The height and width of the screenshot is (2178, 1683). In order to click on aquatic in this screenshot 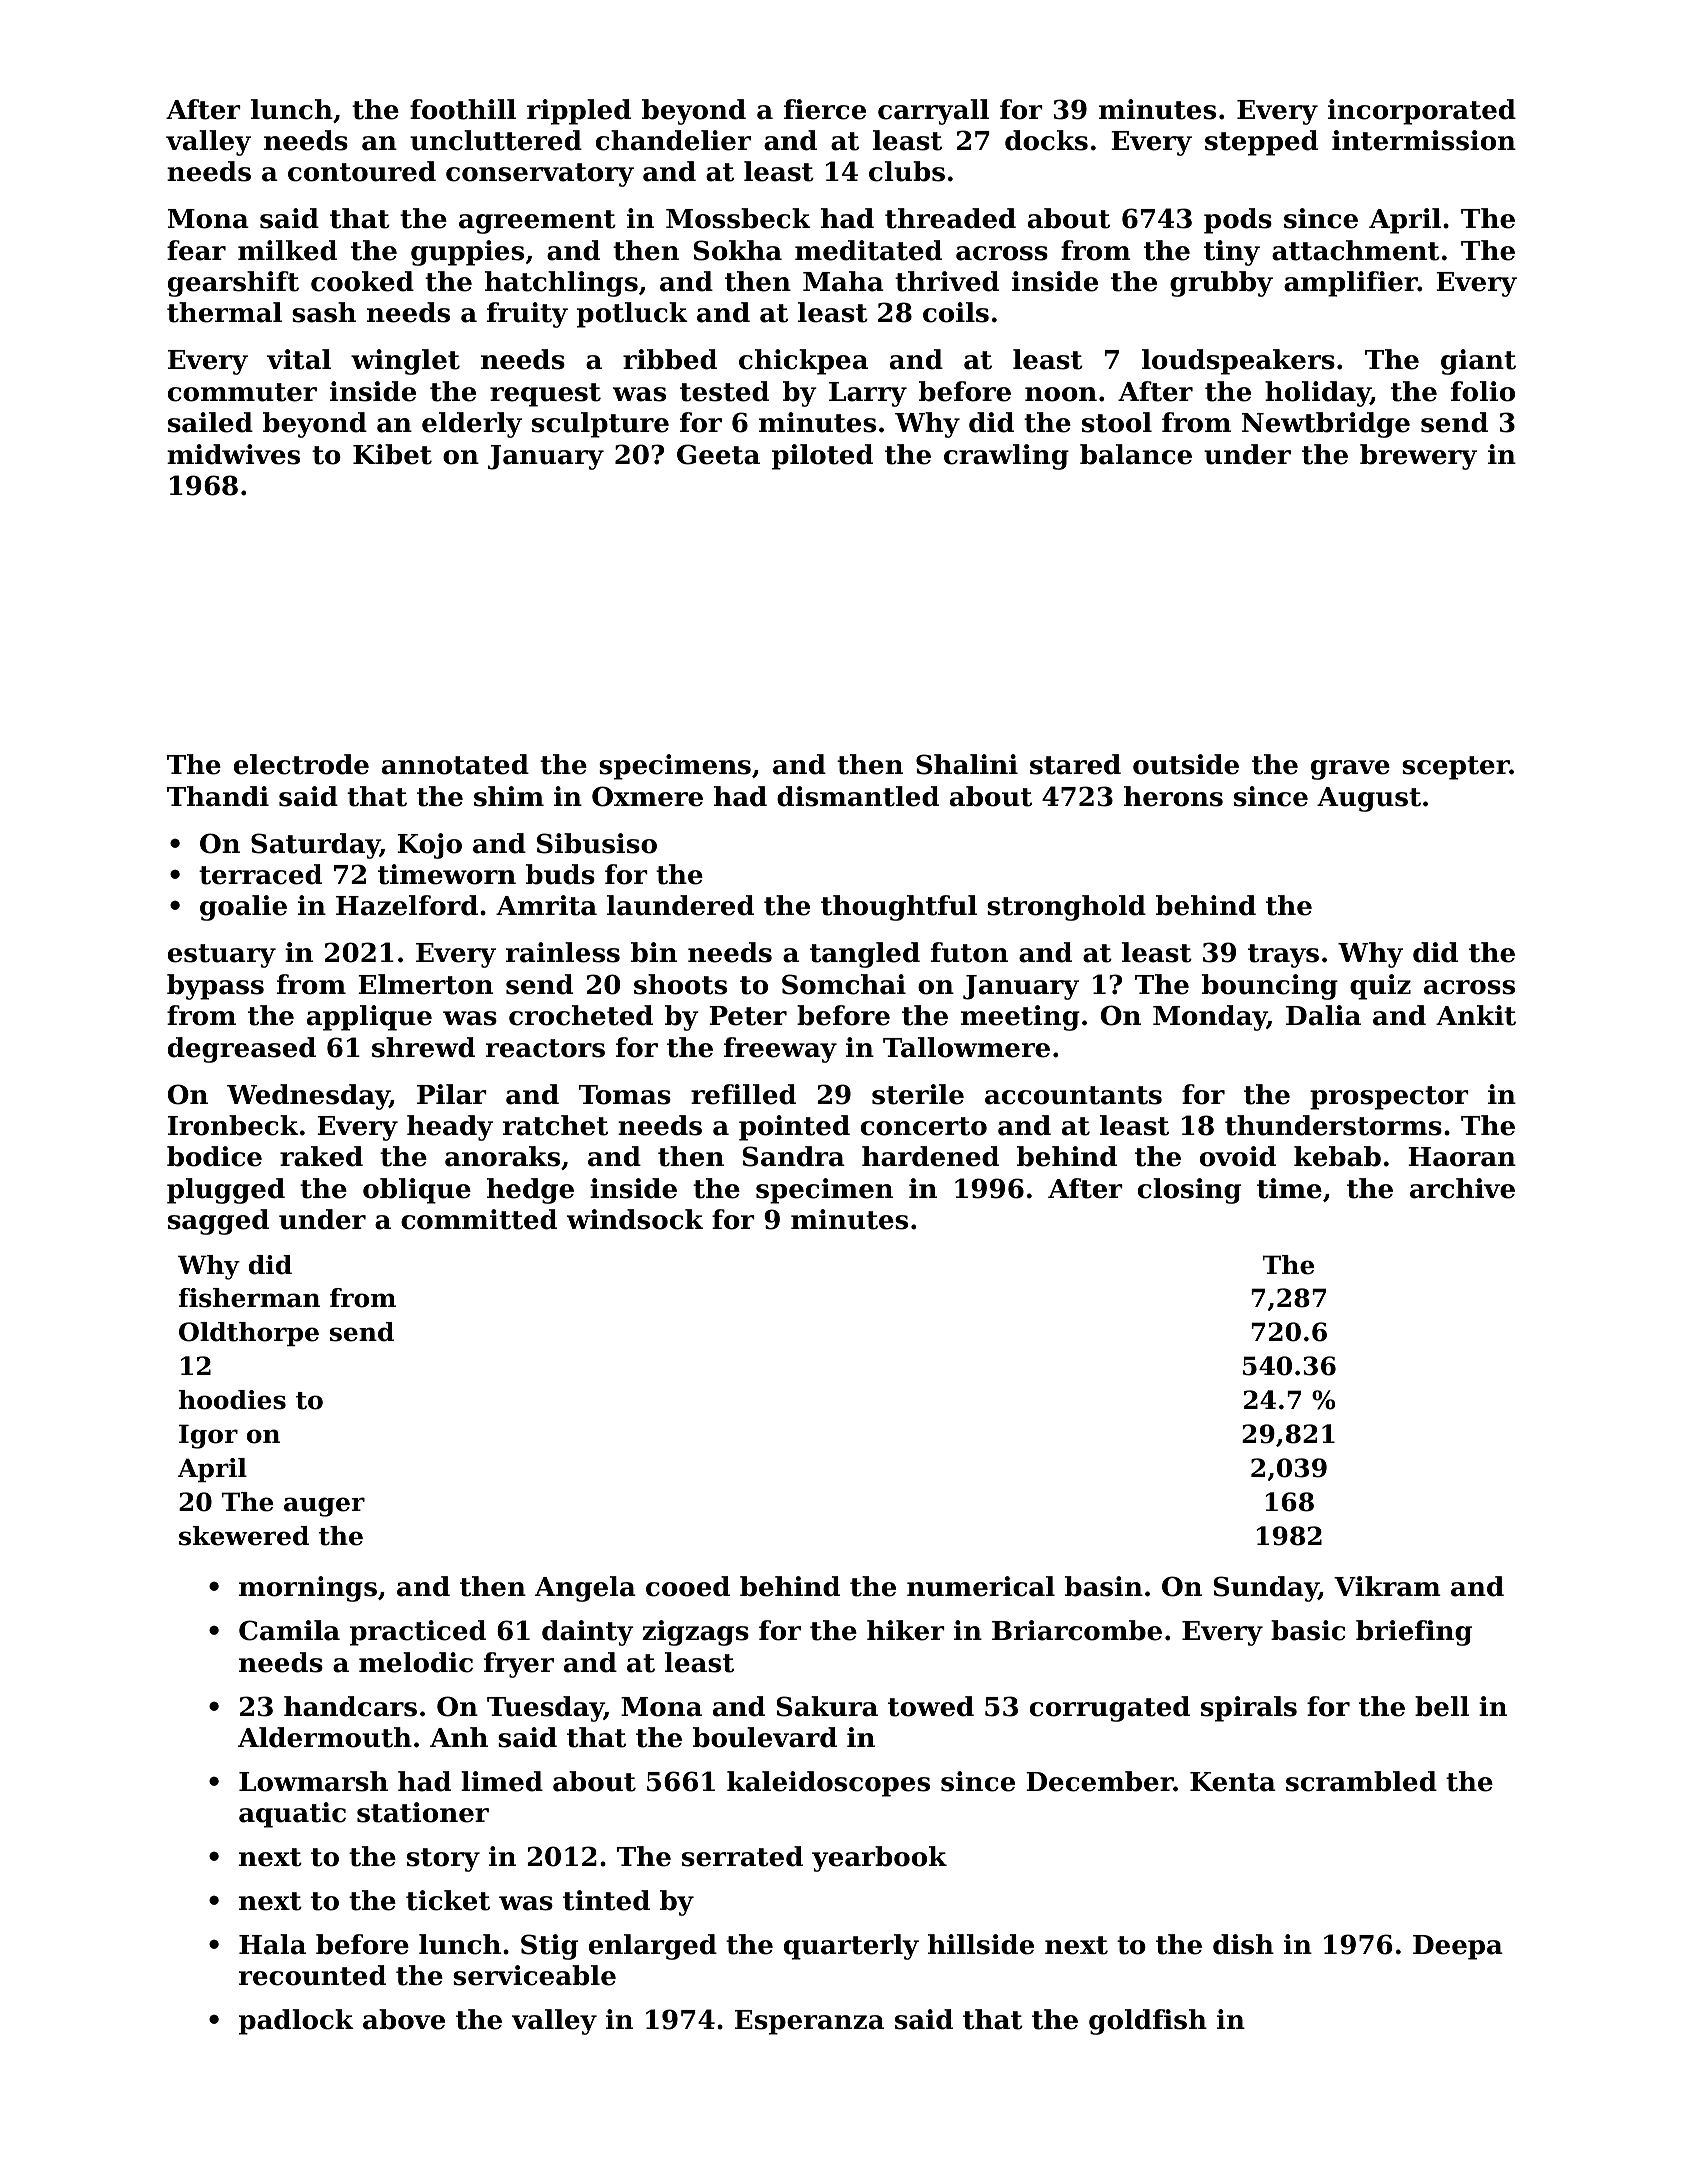, I will do `click(292, 1815)`.
